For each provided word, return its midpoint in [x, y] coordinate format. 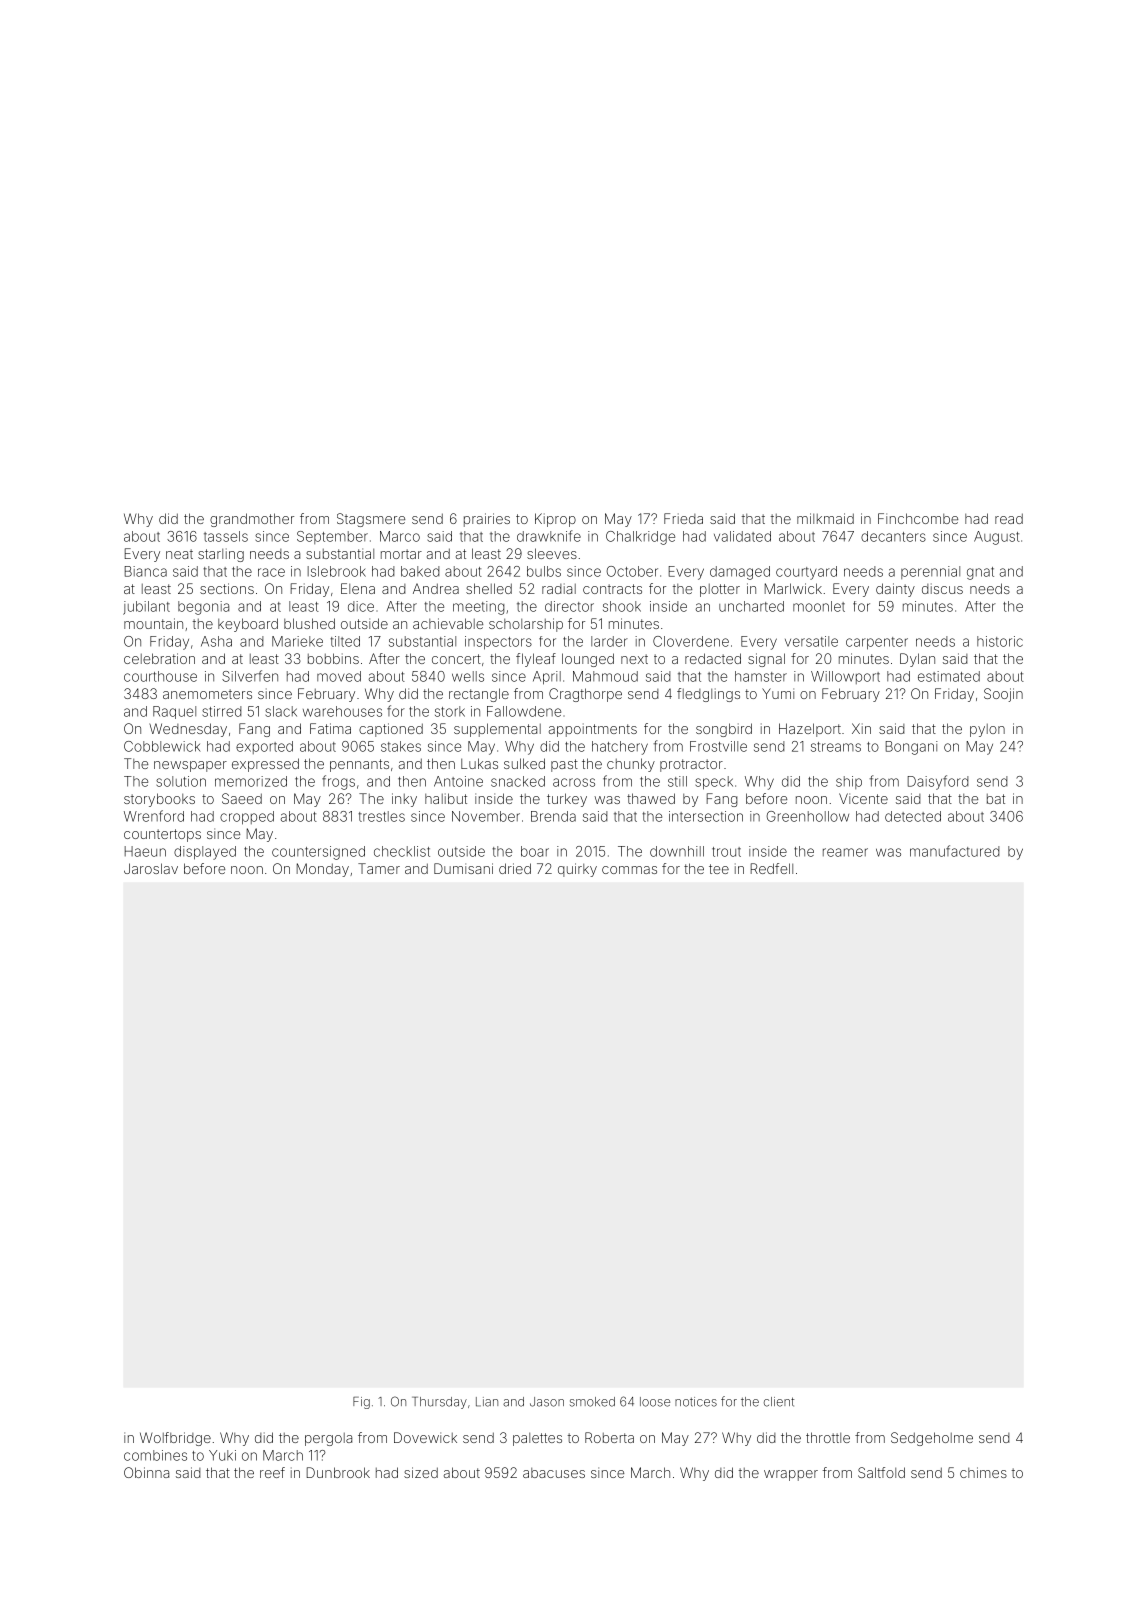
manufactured [955, 851]
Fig [361, 1403]
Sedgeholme [932, 1439]
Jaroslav [151, 868]
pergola [328, 1439]
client [779, 1402]
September [332, 537]
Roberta [609, 1437]
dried [515, 868]
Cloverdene [691, 641]
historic [1000, 641]
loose [655, 1402]
